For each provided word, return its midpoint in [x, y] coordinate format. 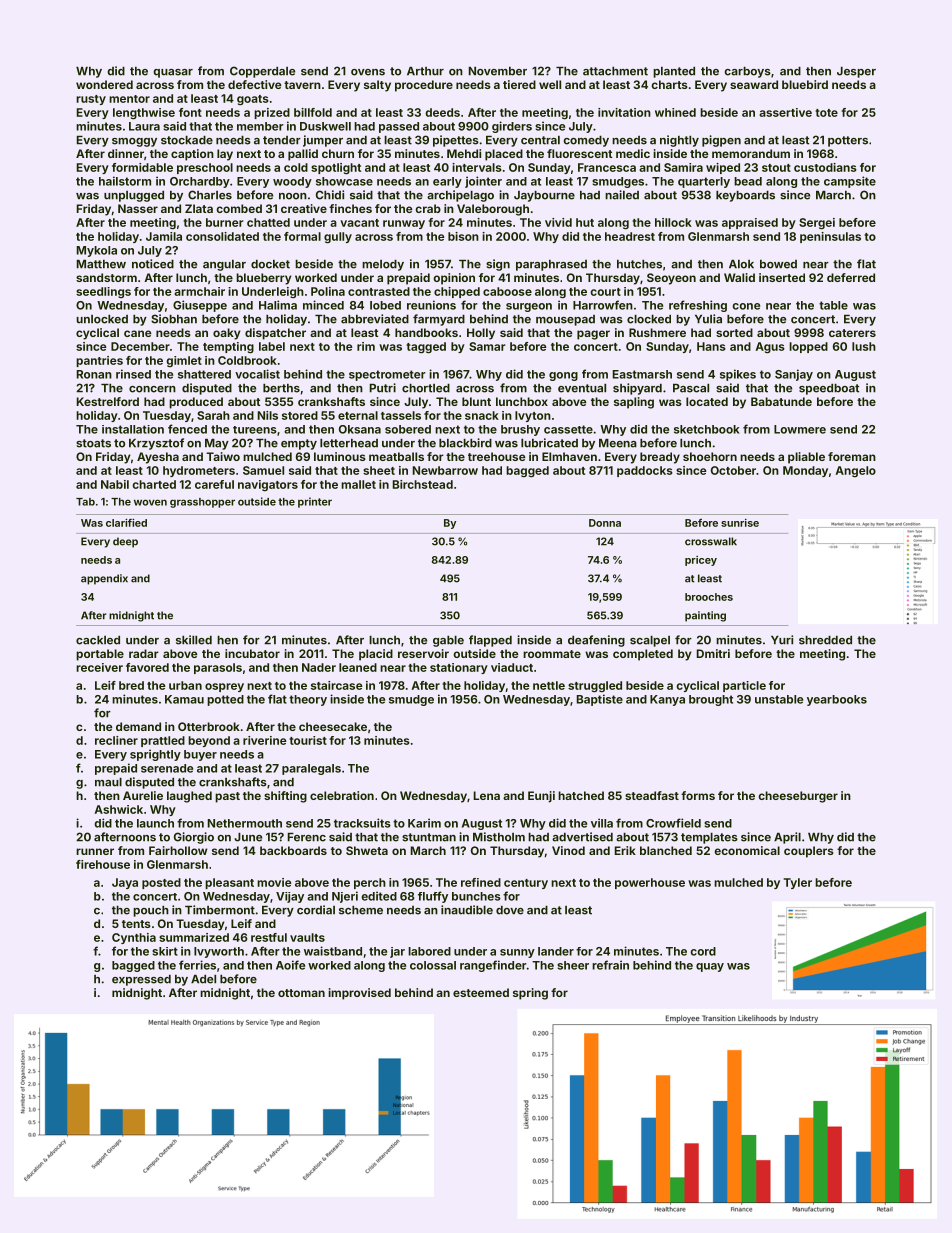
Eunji [541, 797]
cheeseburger [798, 797]
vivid [558, 222]
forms [698, 795]
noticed [153, 264]
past [227, 797]
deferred [851, 277]
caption [192, 155]
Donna [605, 523]
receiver [99, 667]
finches [350, 208]
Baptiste [600, 700]
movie [274, 882]
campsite [850, 182]
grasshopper [202, 503]
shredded [825, 640]
